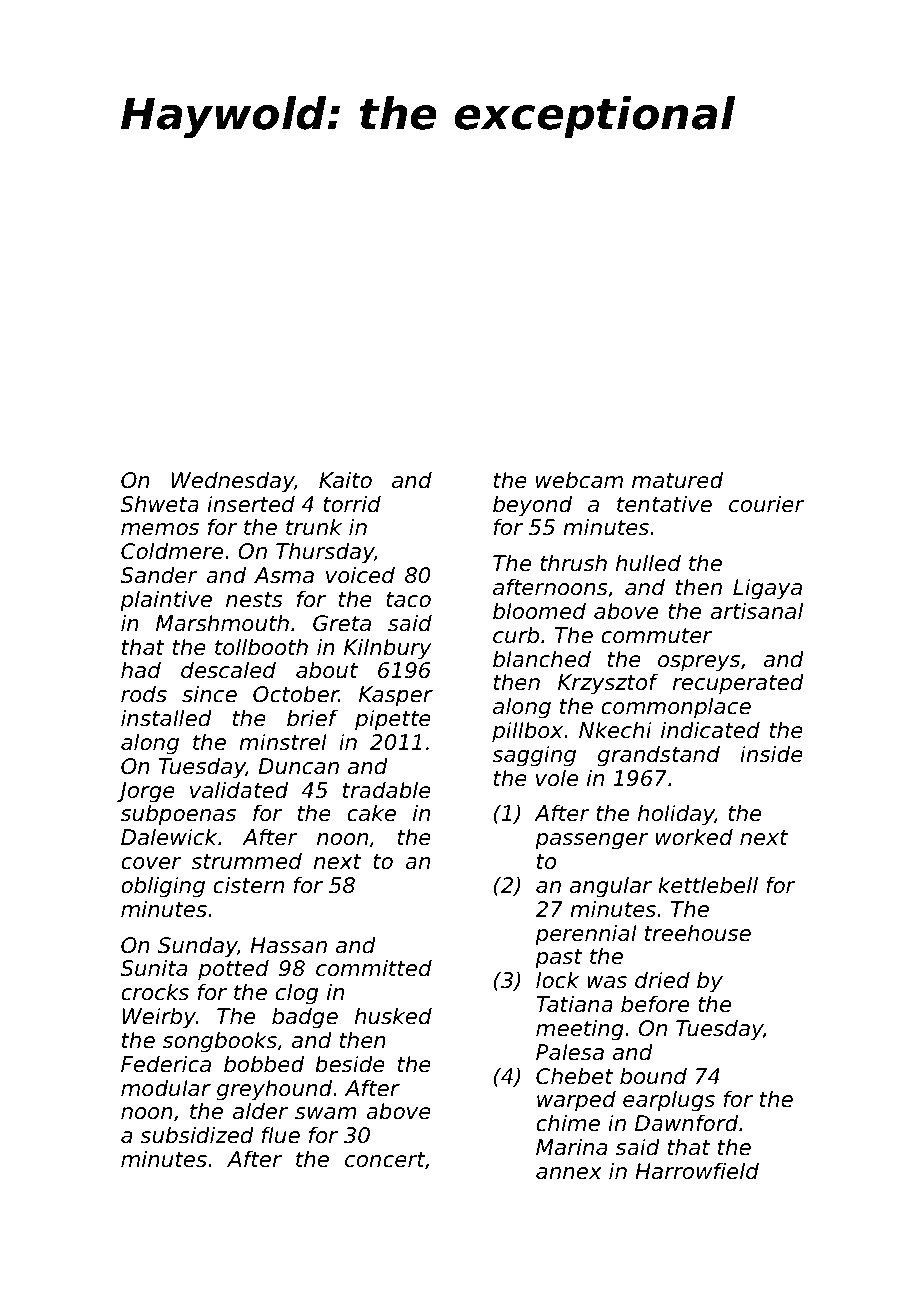 The image size is (924, 1311). What do you see at coordinates (767, 504) in the screenshot?
I see `courier` at bounding box center [767, 504].
